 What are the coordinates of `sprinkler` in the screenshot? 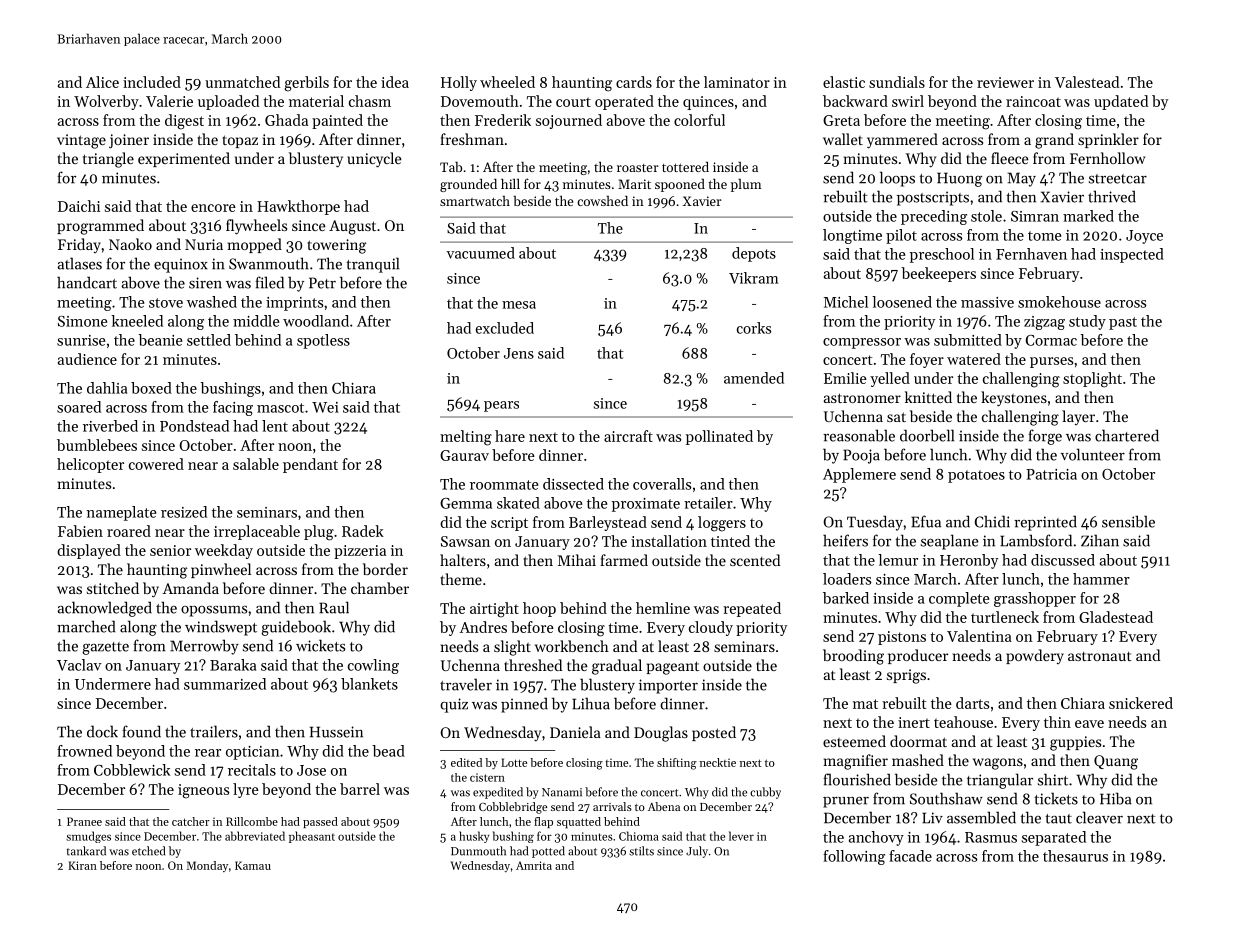 It's located at (1108, 140).
